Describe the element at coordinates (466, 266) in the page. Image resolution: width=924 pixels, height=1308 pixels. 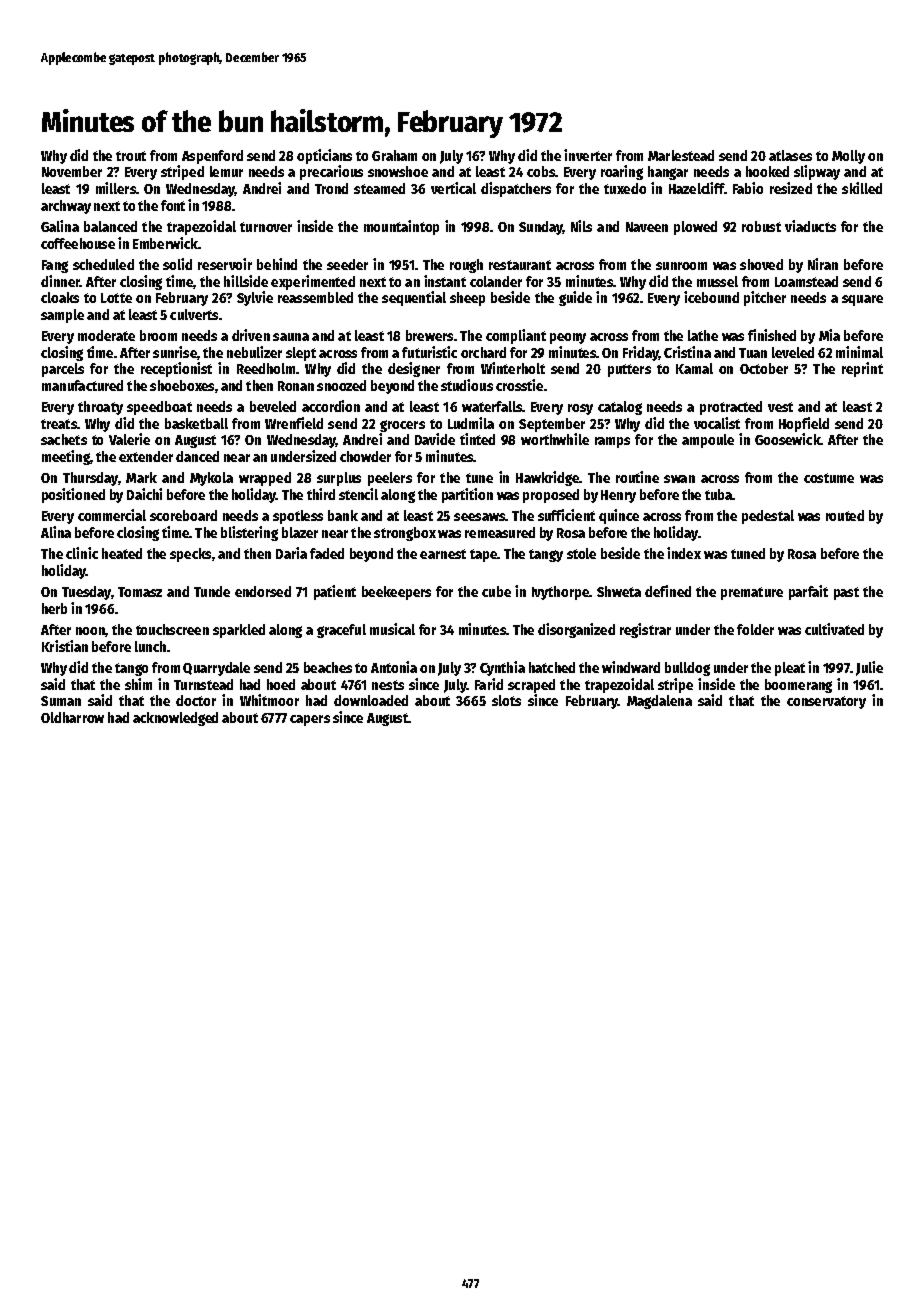
I see `rough` at that location.
